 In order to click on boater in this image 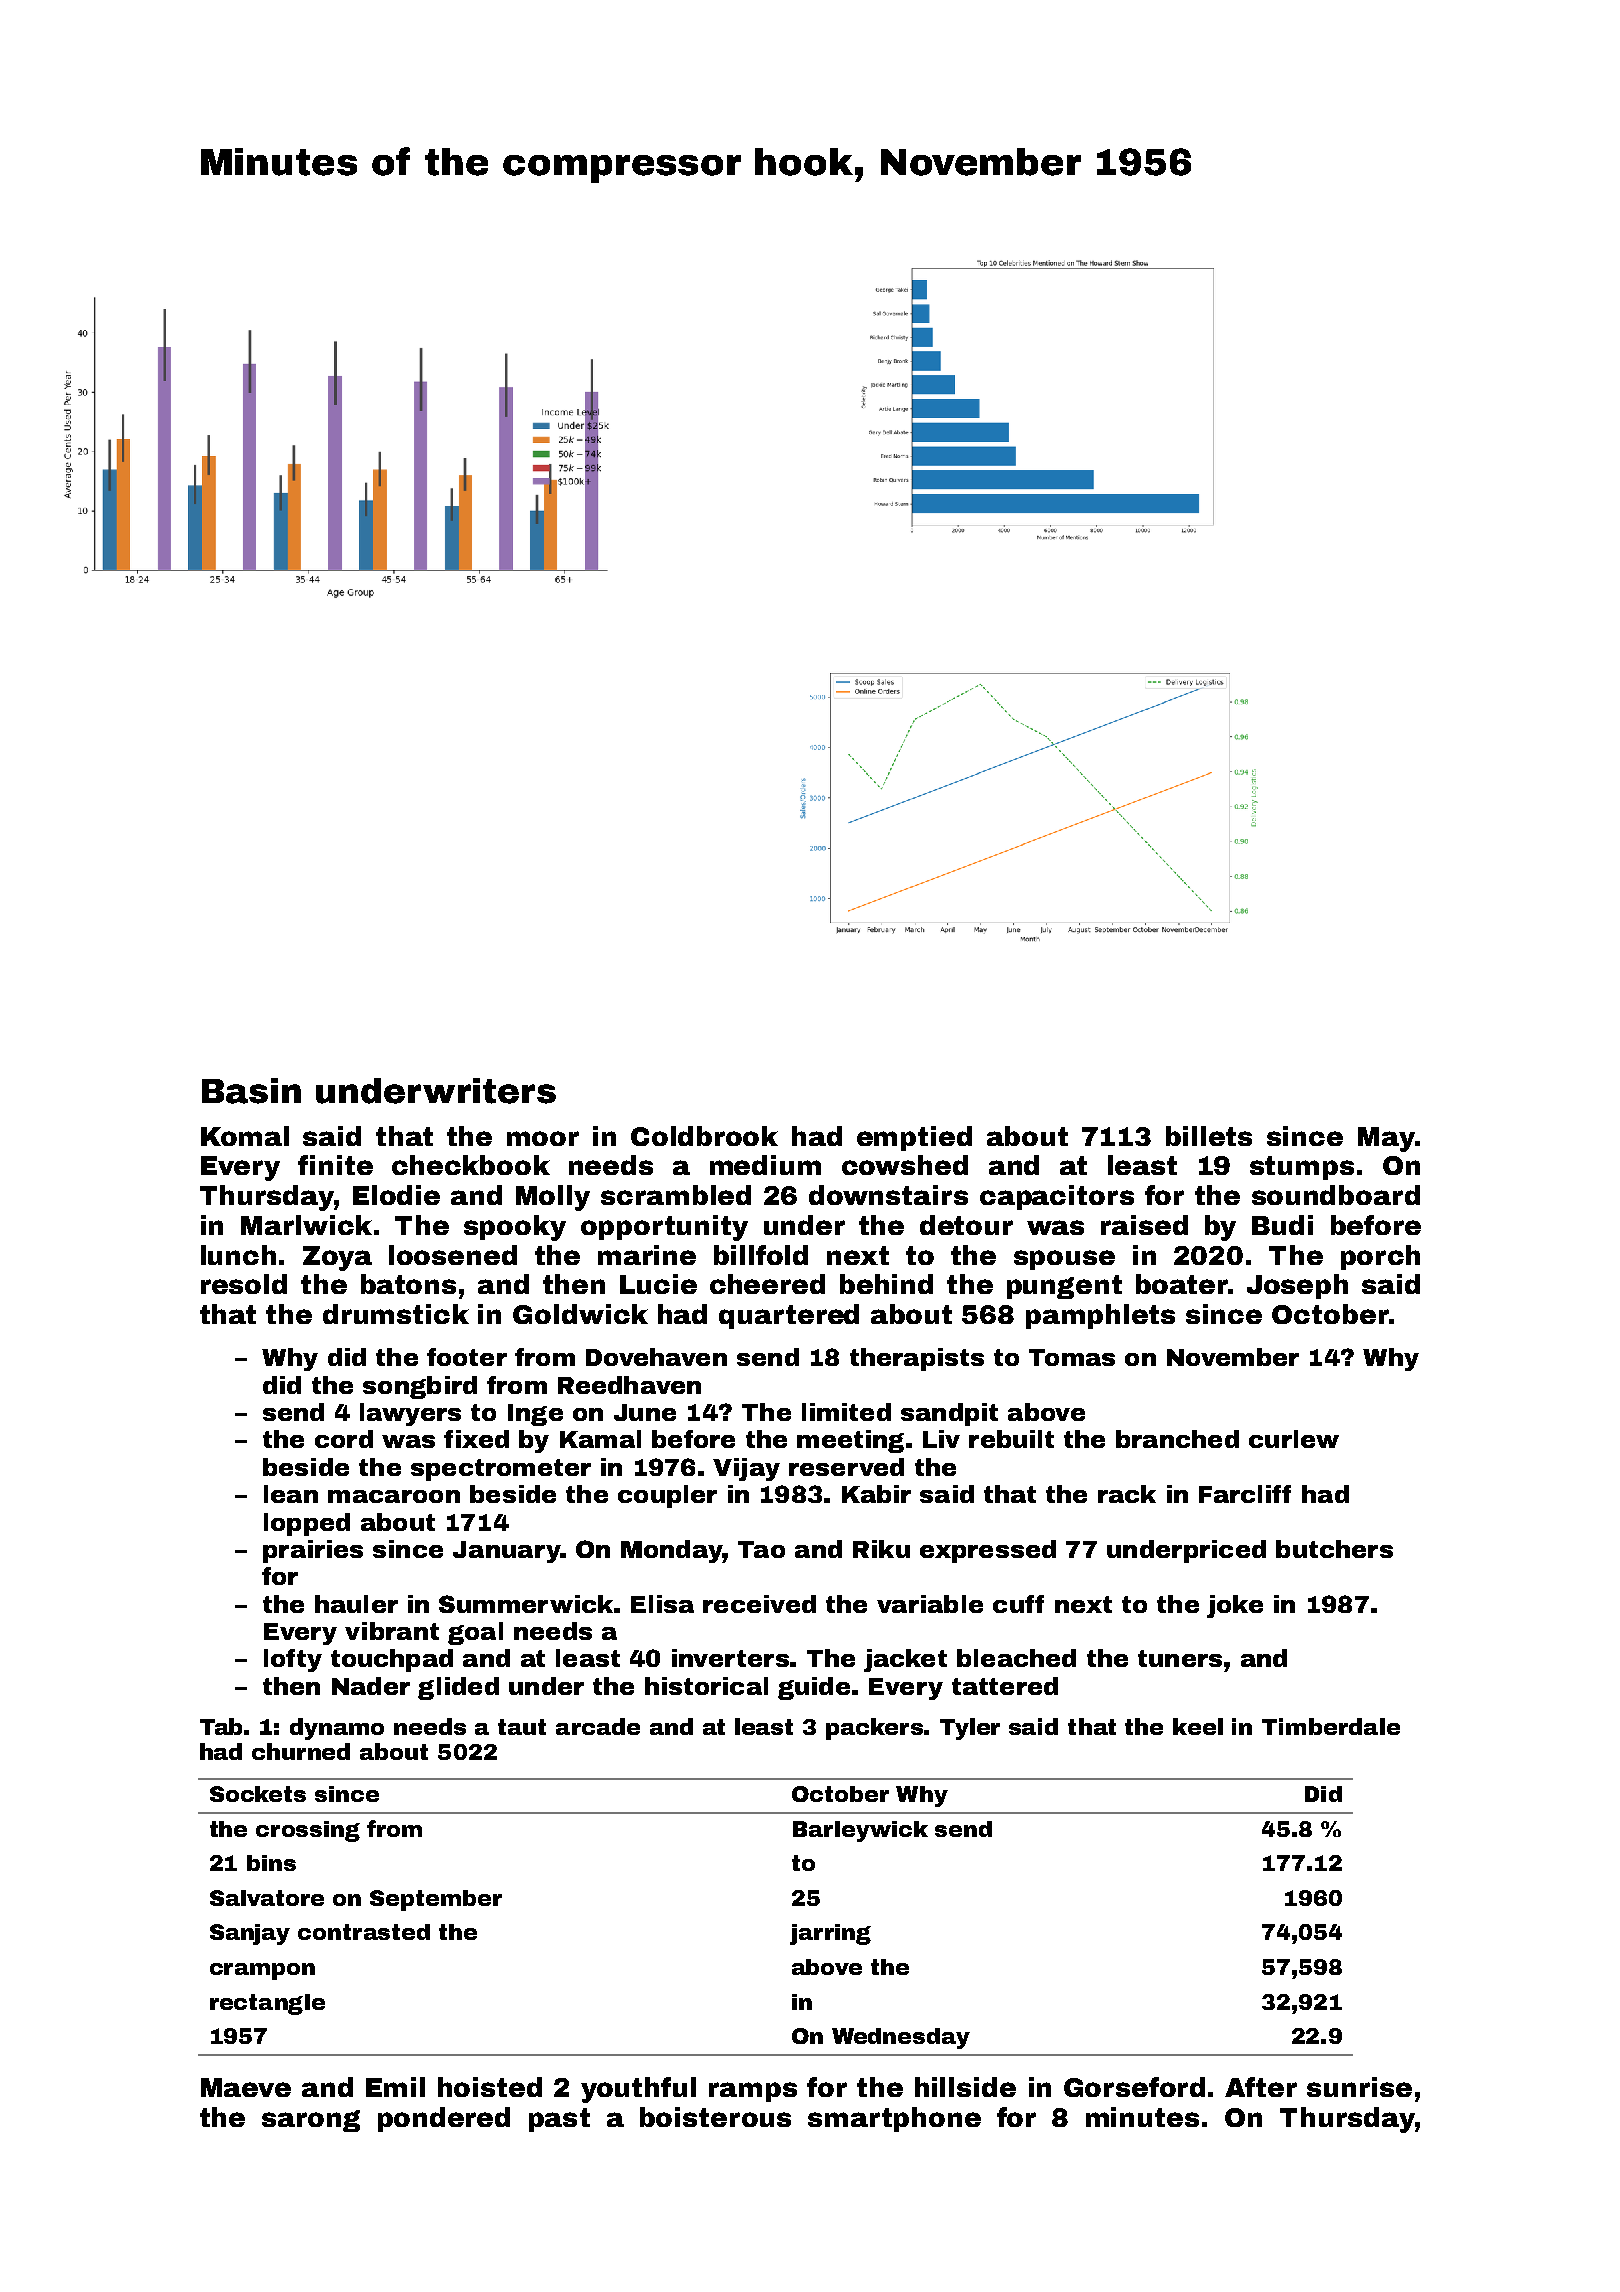, I will do `click(1181, 1284)`.
